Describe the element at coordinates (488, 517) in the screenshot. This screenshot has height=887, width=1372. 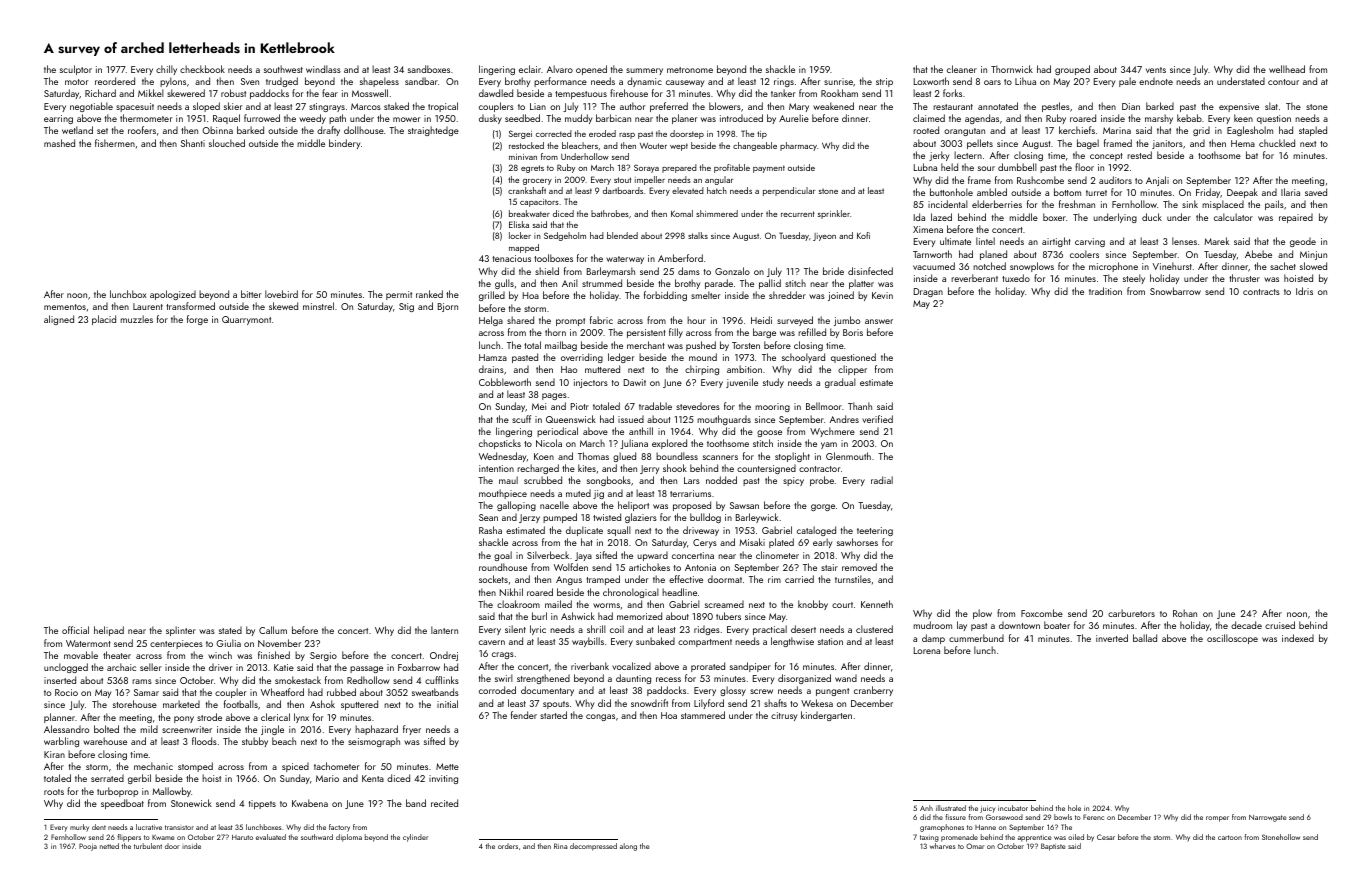
I see `Sean` at that location.
